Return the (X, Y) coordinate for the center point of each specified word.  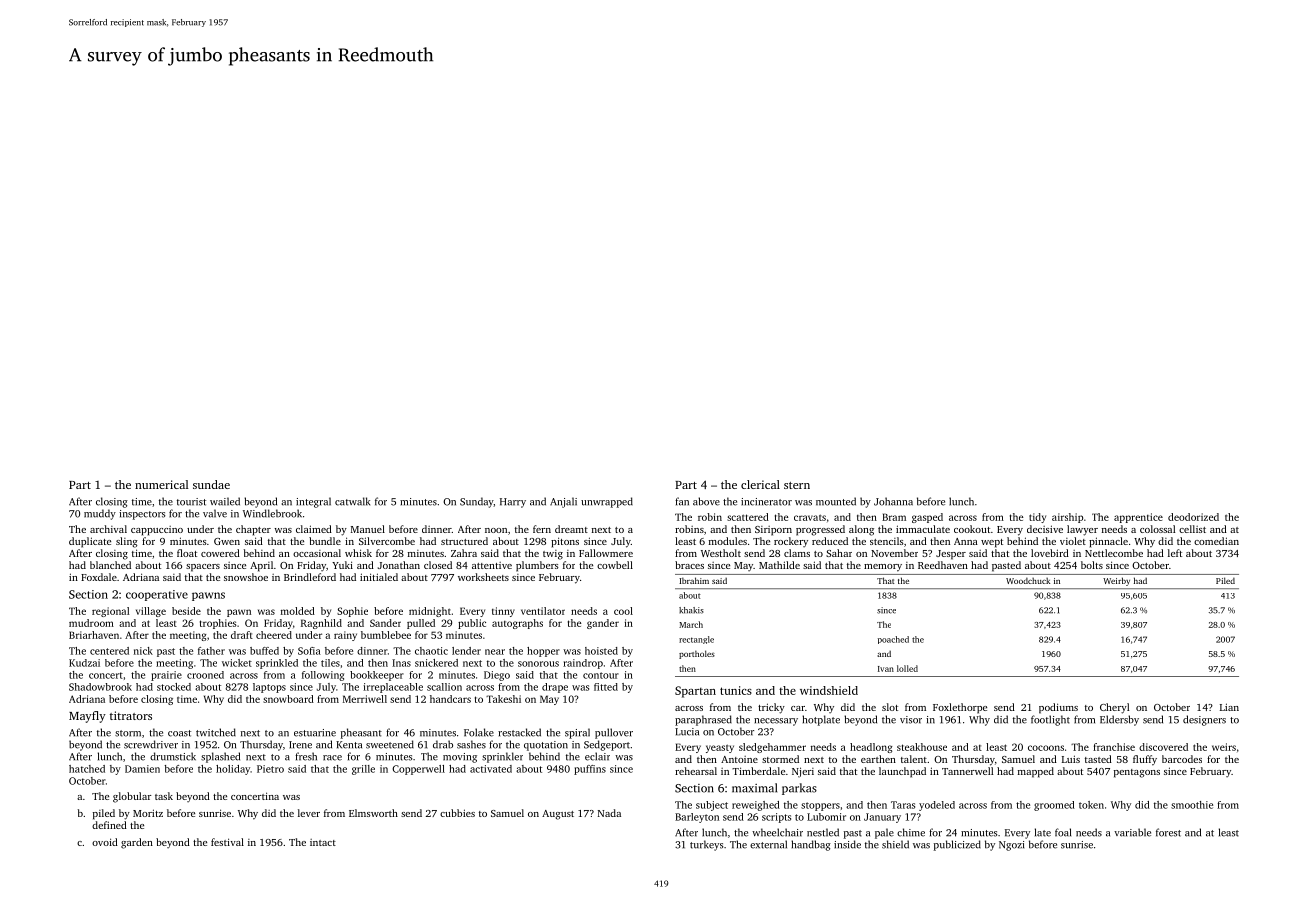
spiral (577, 733)
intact (323, 842)
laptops (269, 688)
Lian (1229, 707)
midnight (430, 612)
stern (797, 485)
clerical (760, 484)
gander (603, 624)
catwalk (352, 501)
